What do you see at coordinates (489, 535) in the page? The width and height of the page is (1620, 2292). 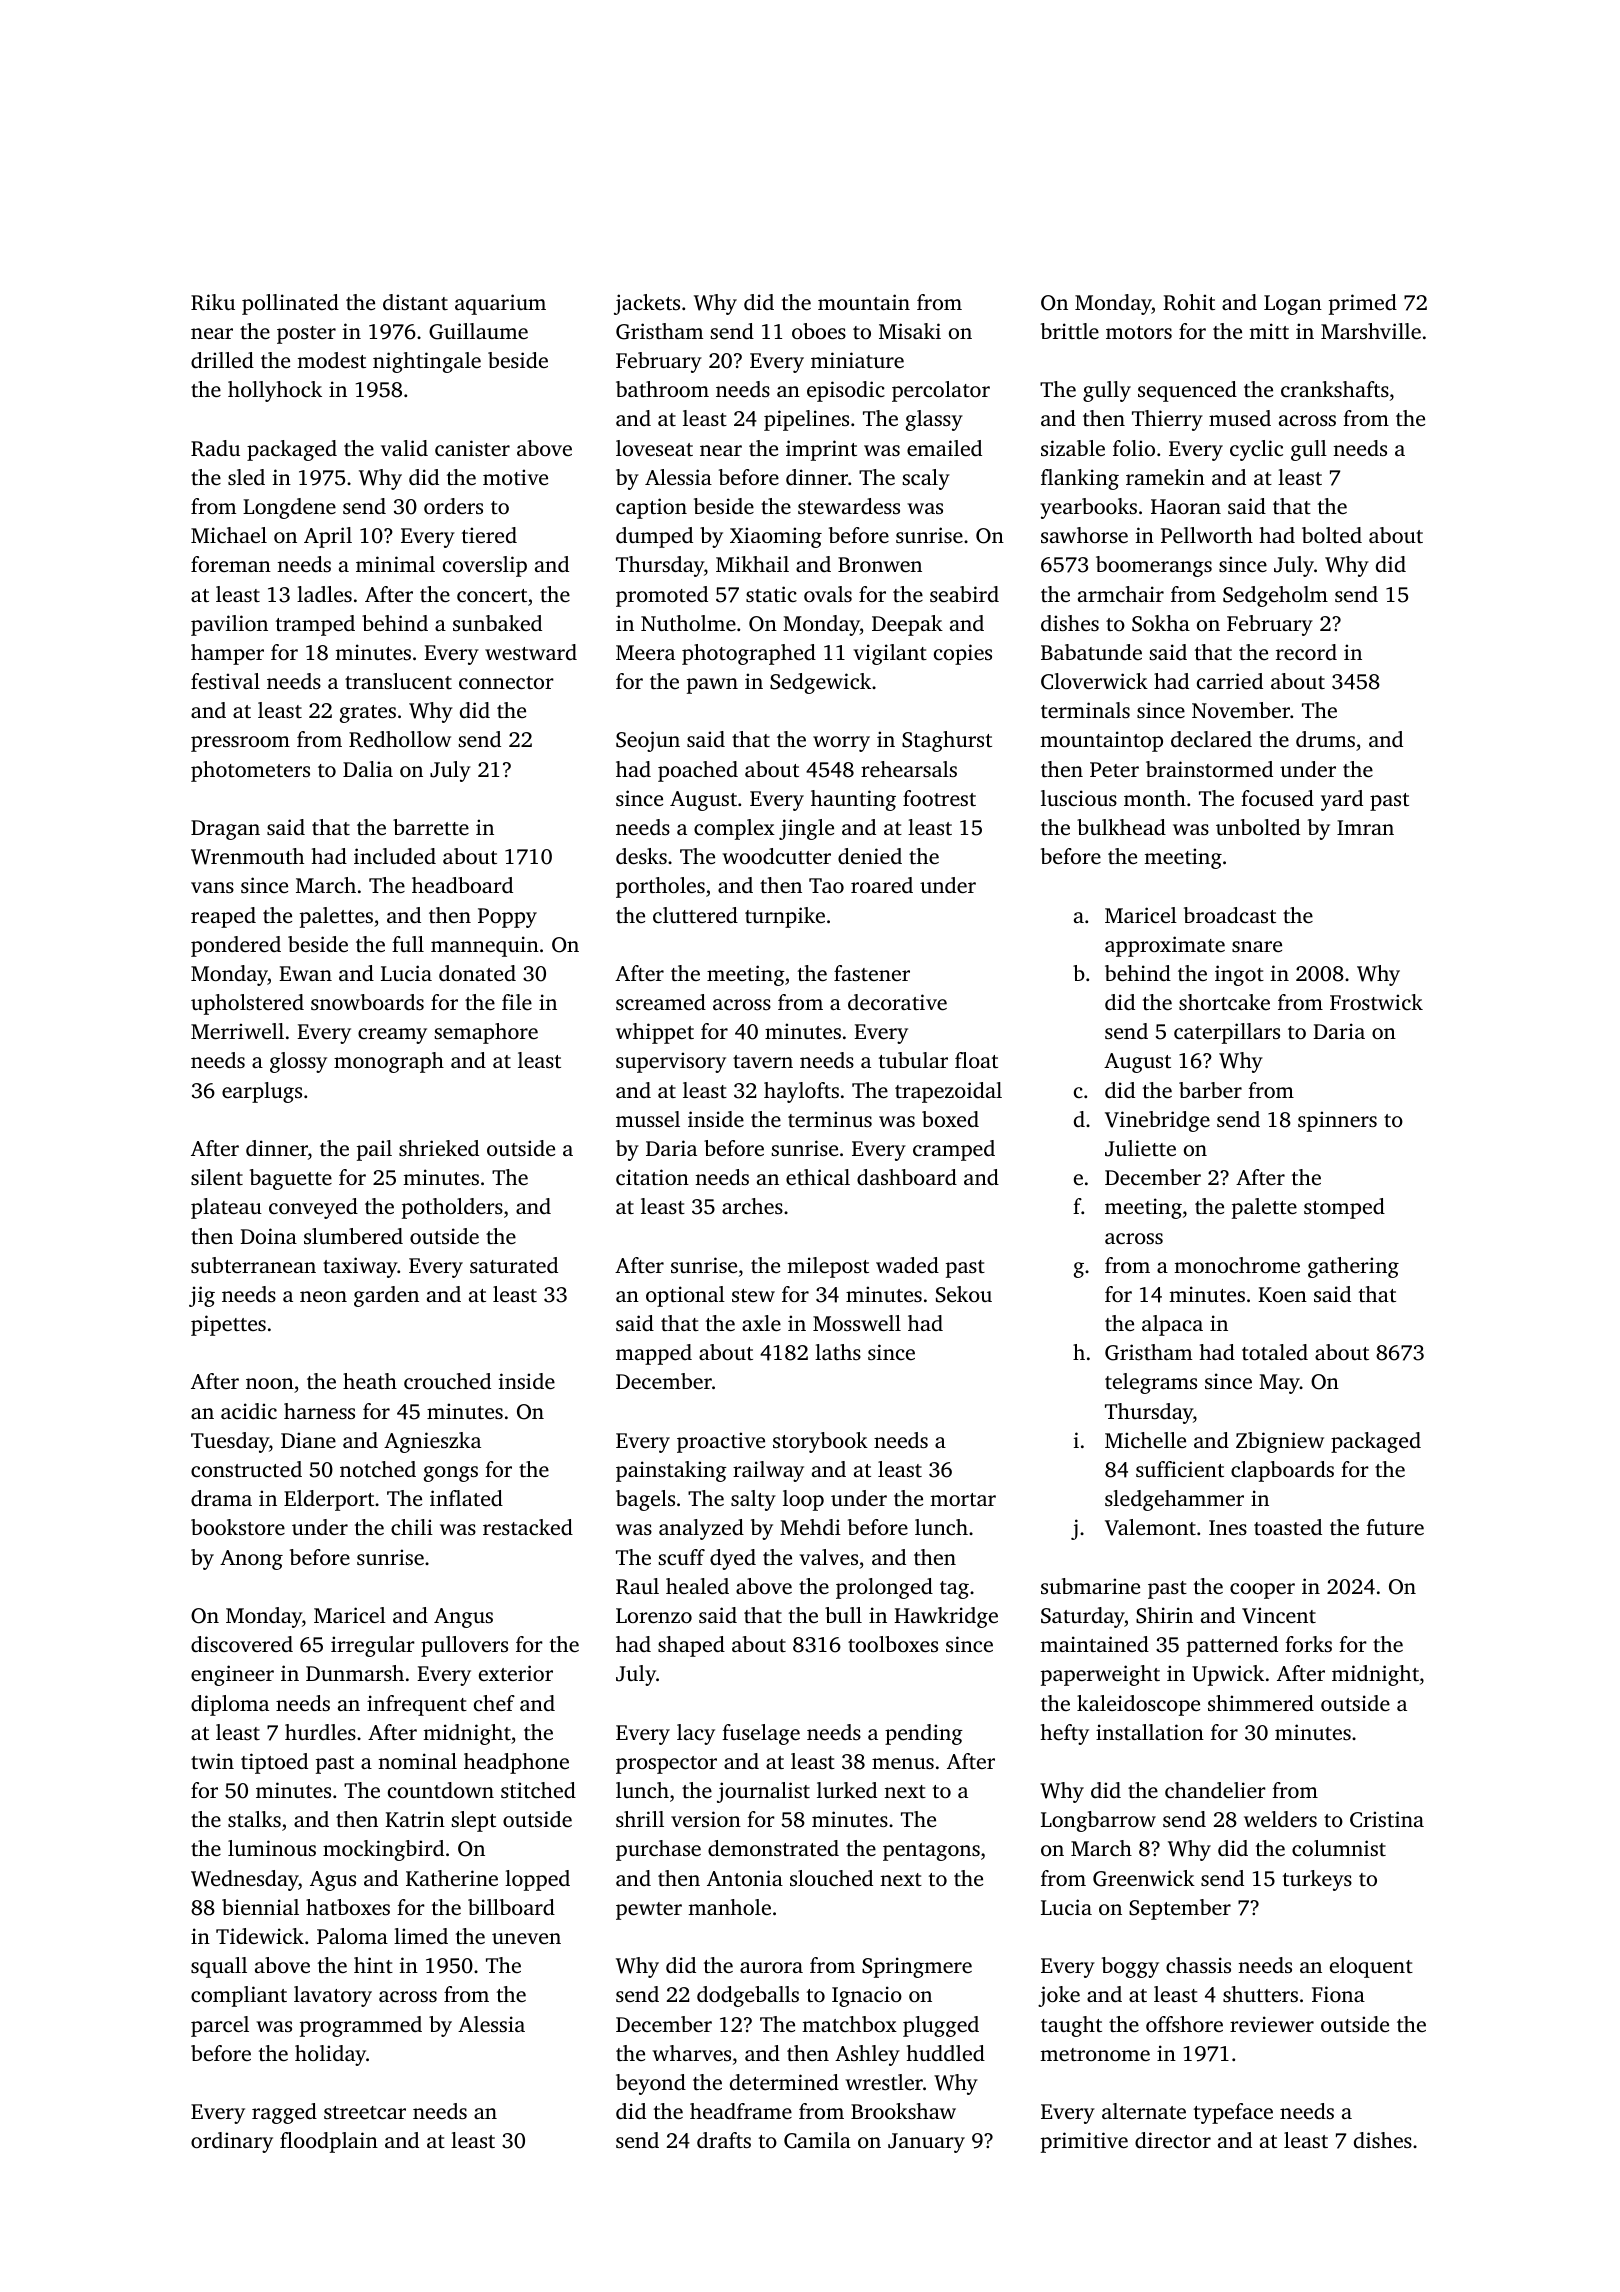 I see `tiered` at bounding box center [489, 535].
